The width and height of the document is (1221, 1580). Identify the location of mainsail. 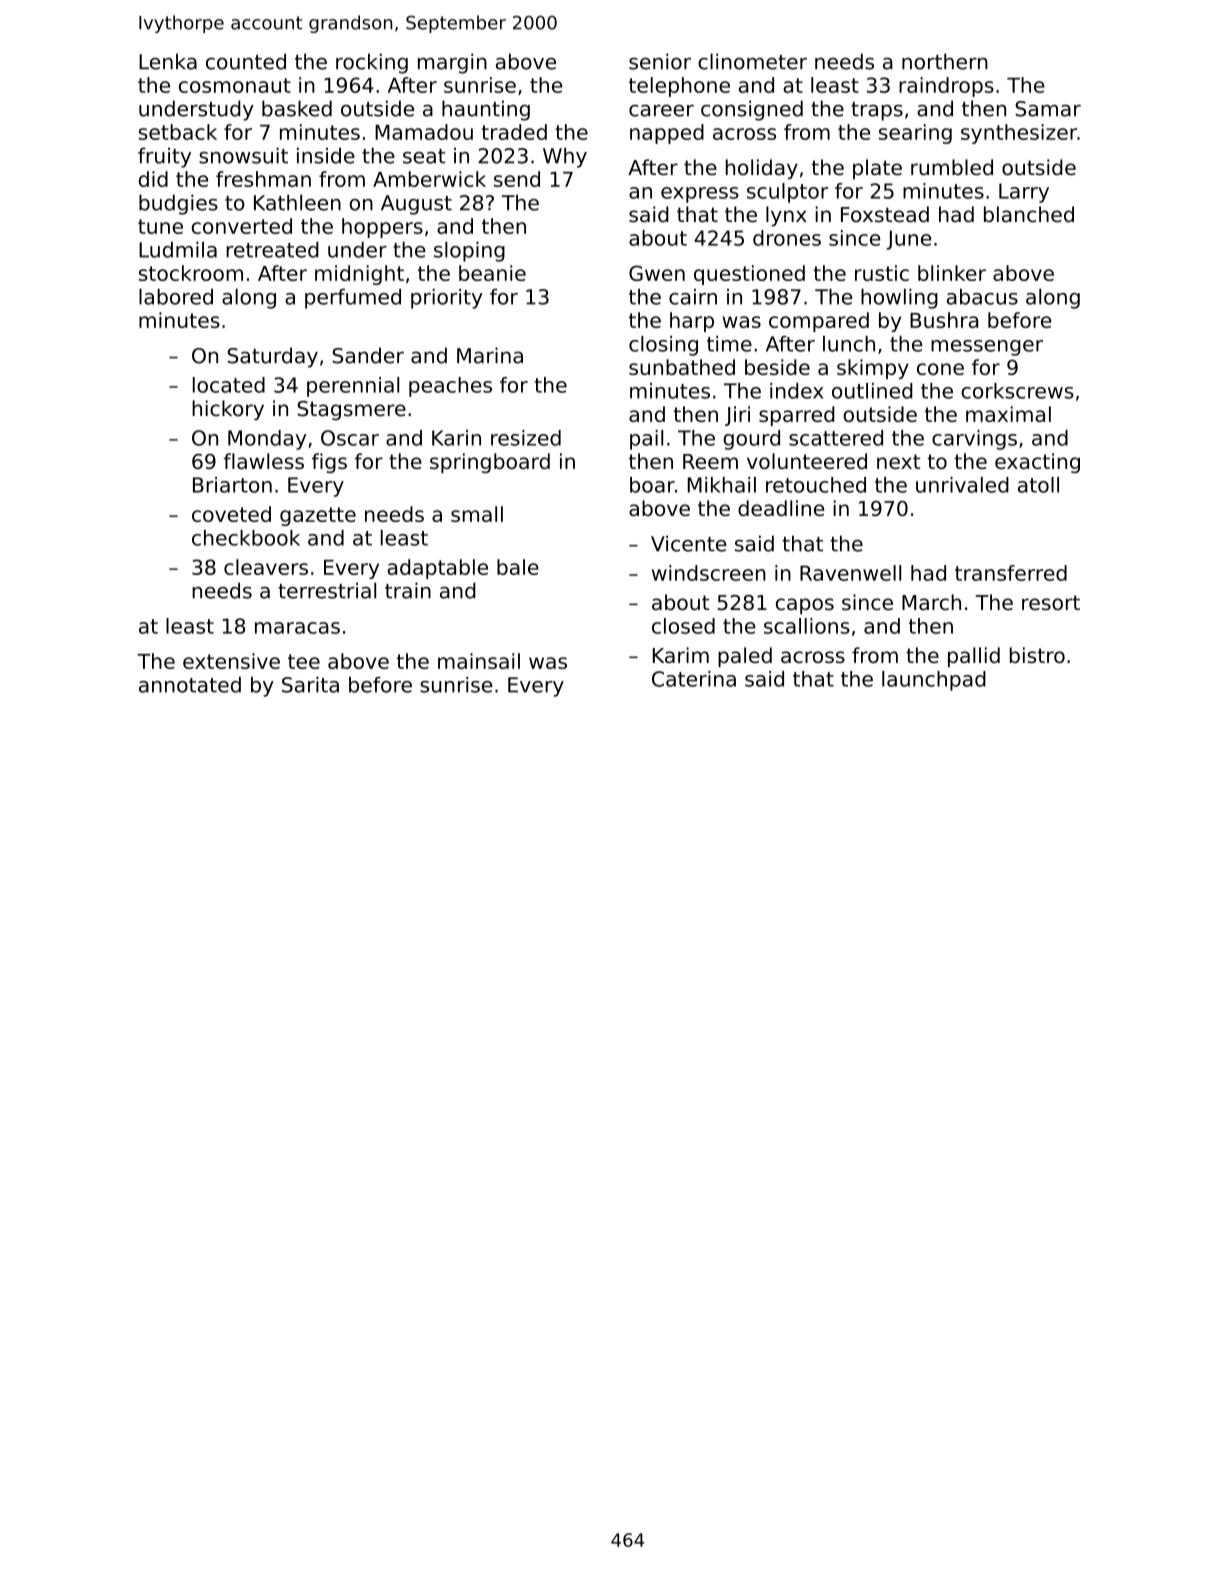
(479, 661).
